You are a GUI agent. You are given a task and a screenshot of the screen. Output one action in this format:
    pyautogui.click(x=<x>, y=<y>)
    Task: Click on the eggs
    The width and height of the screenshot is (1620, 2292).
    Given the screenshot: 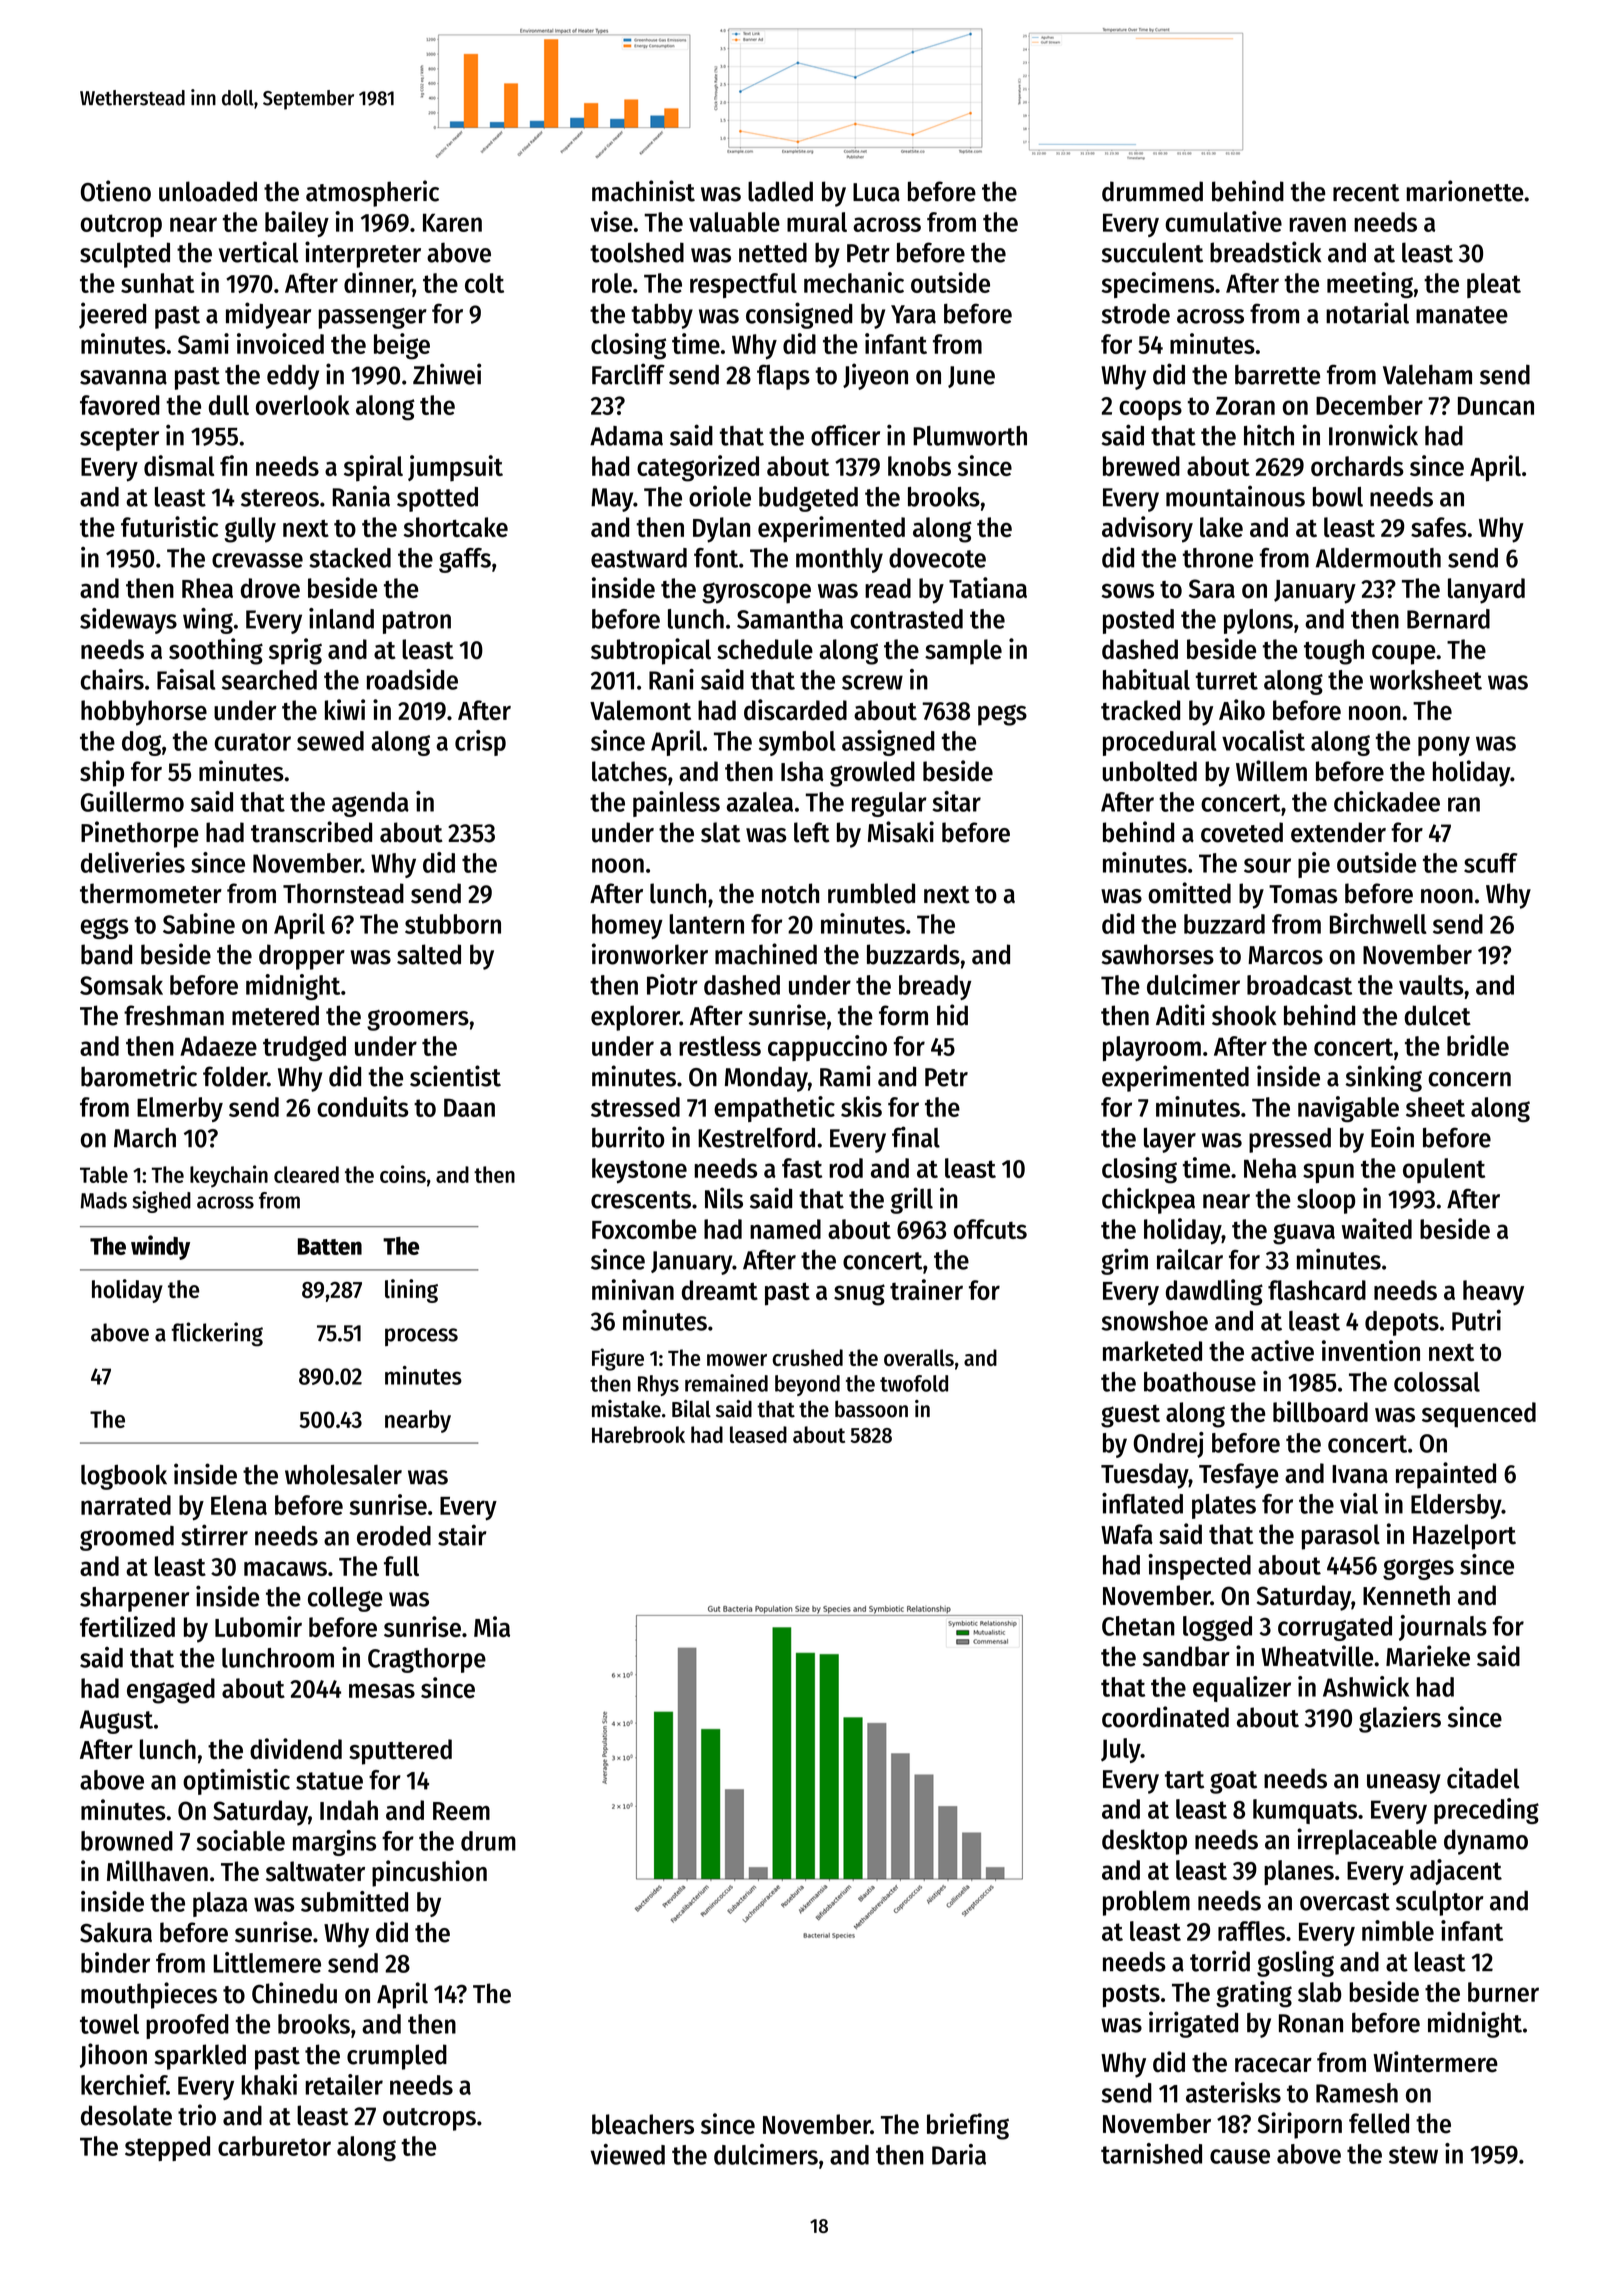 What is the action you would take?
    pyautogui.click(x=105, y=928)
